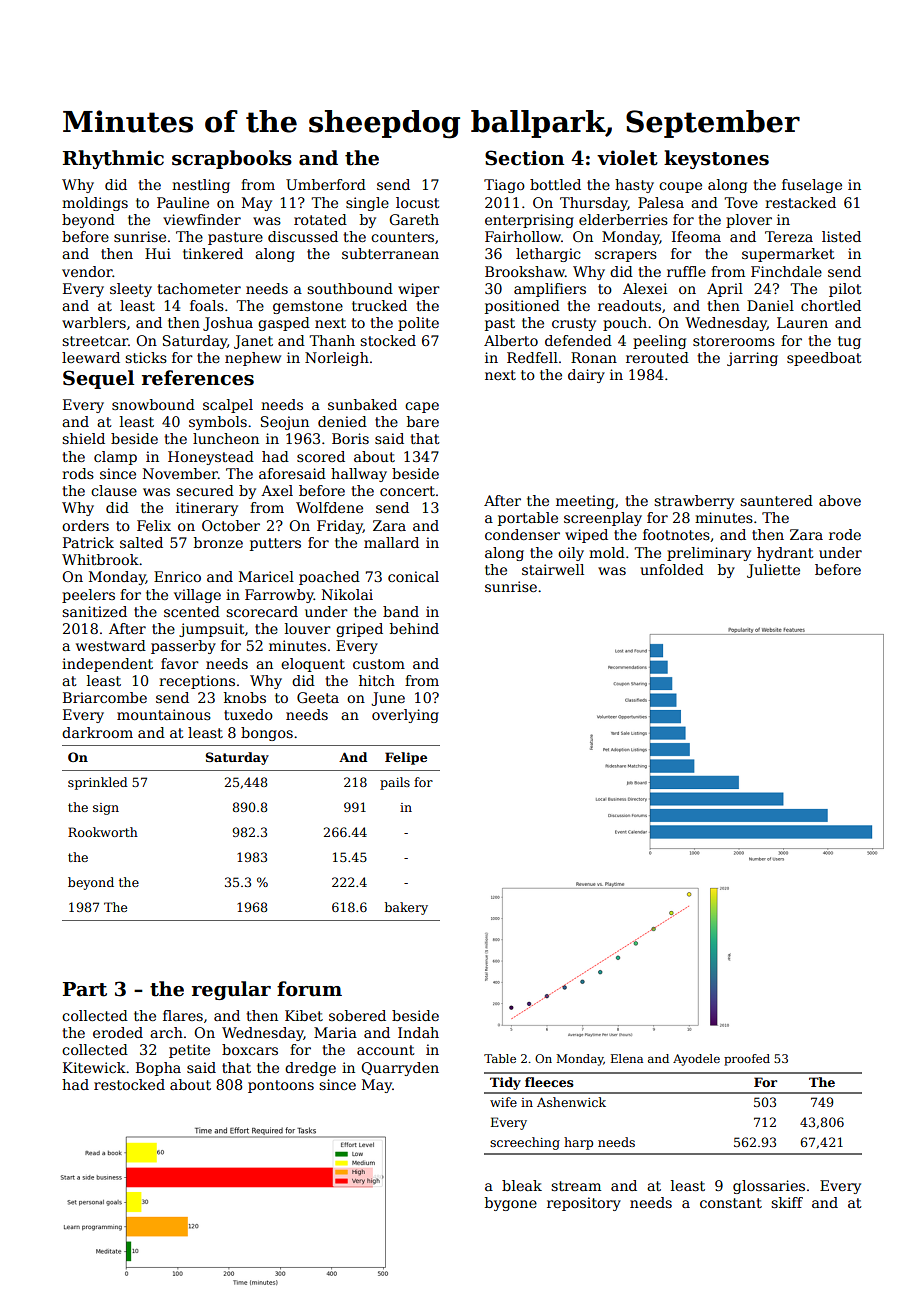 The image size is (924, 1314). I want to click on pontoons, so click(281, 1086).
